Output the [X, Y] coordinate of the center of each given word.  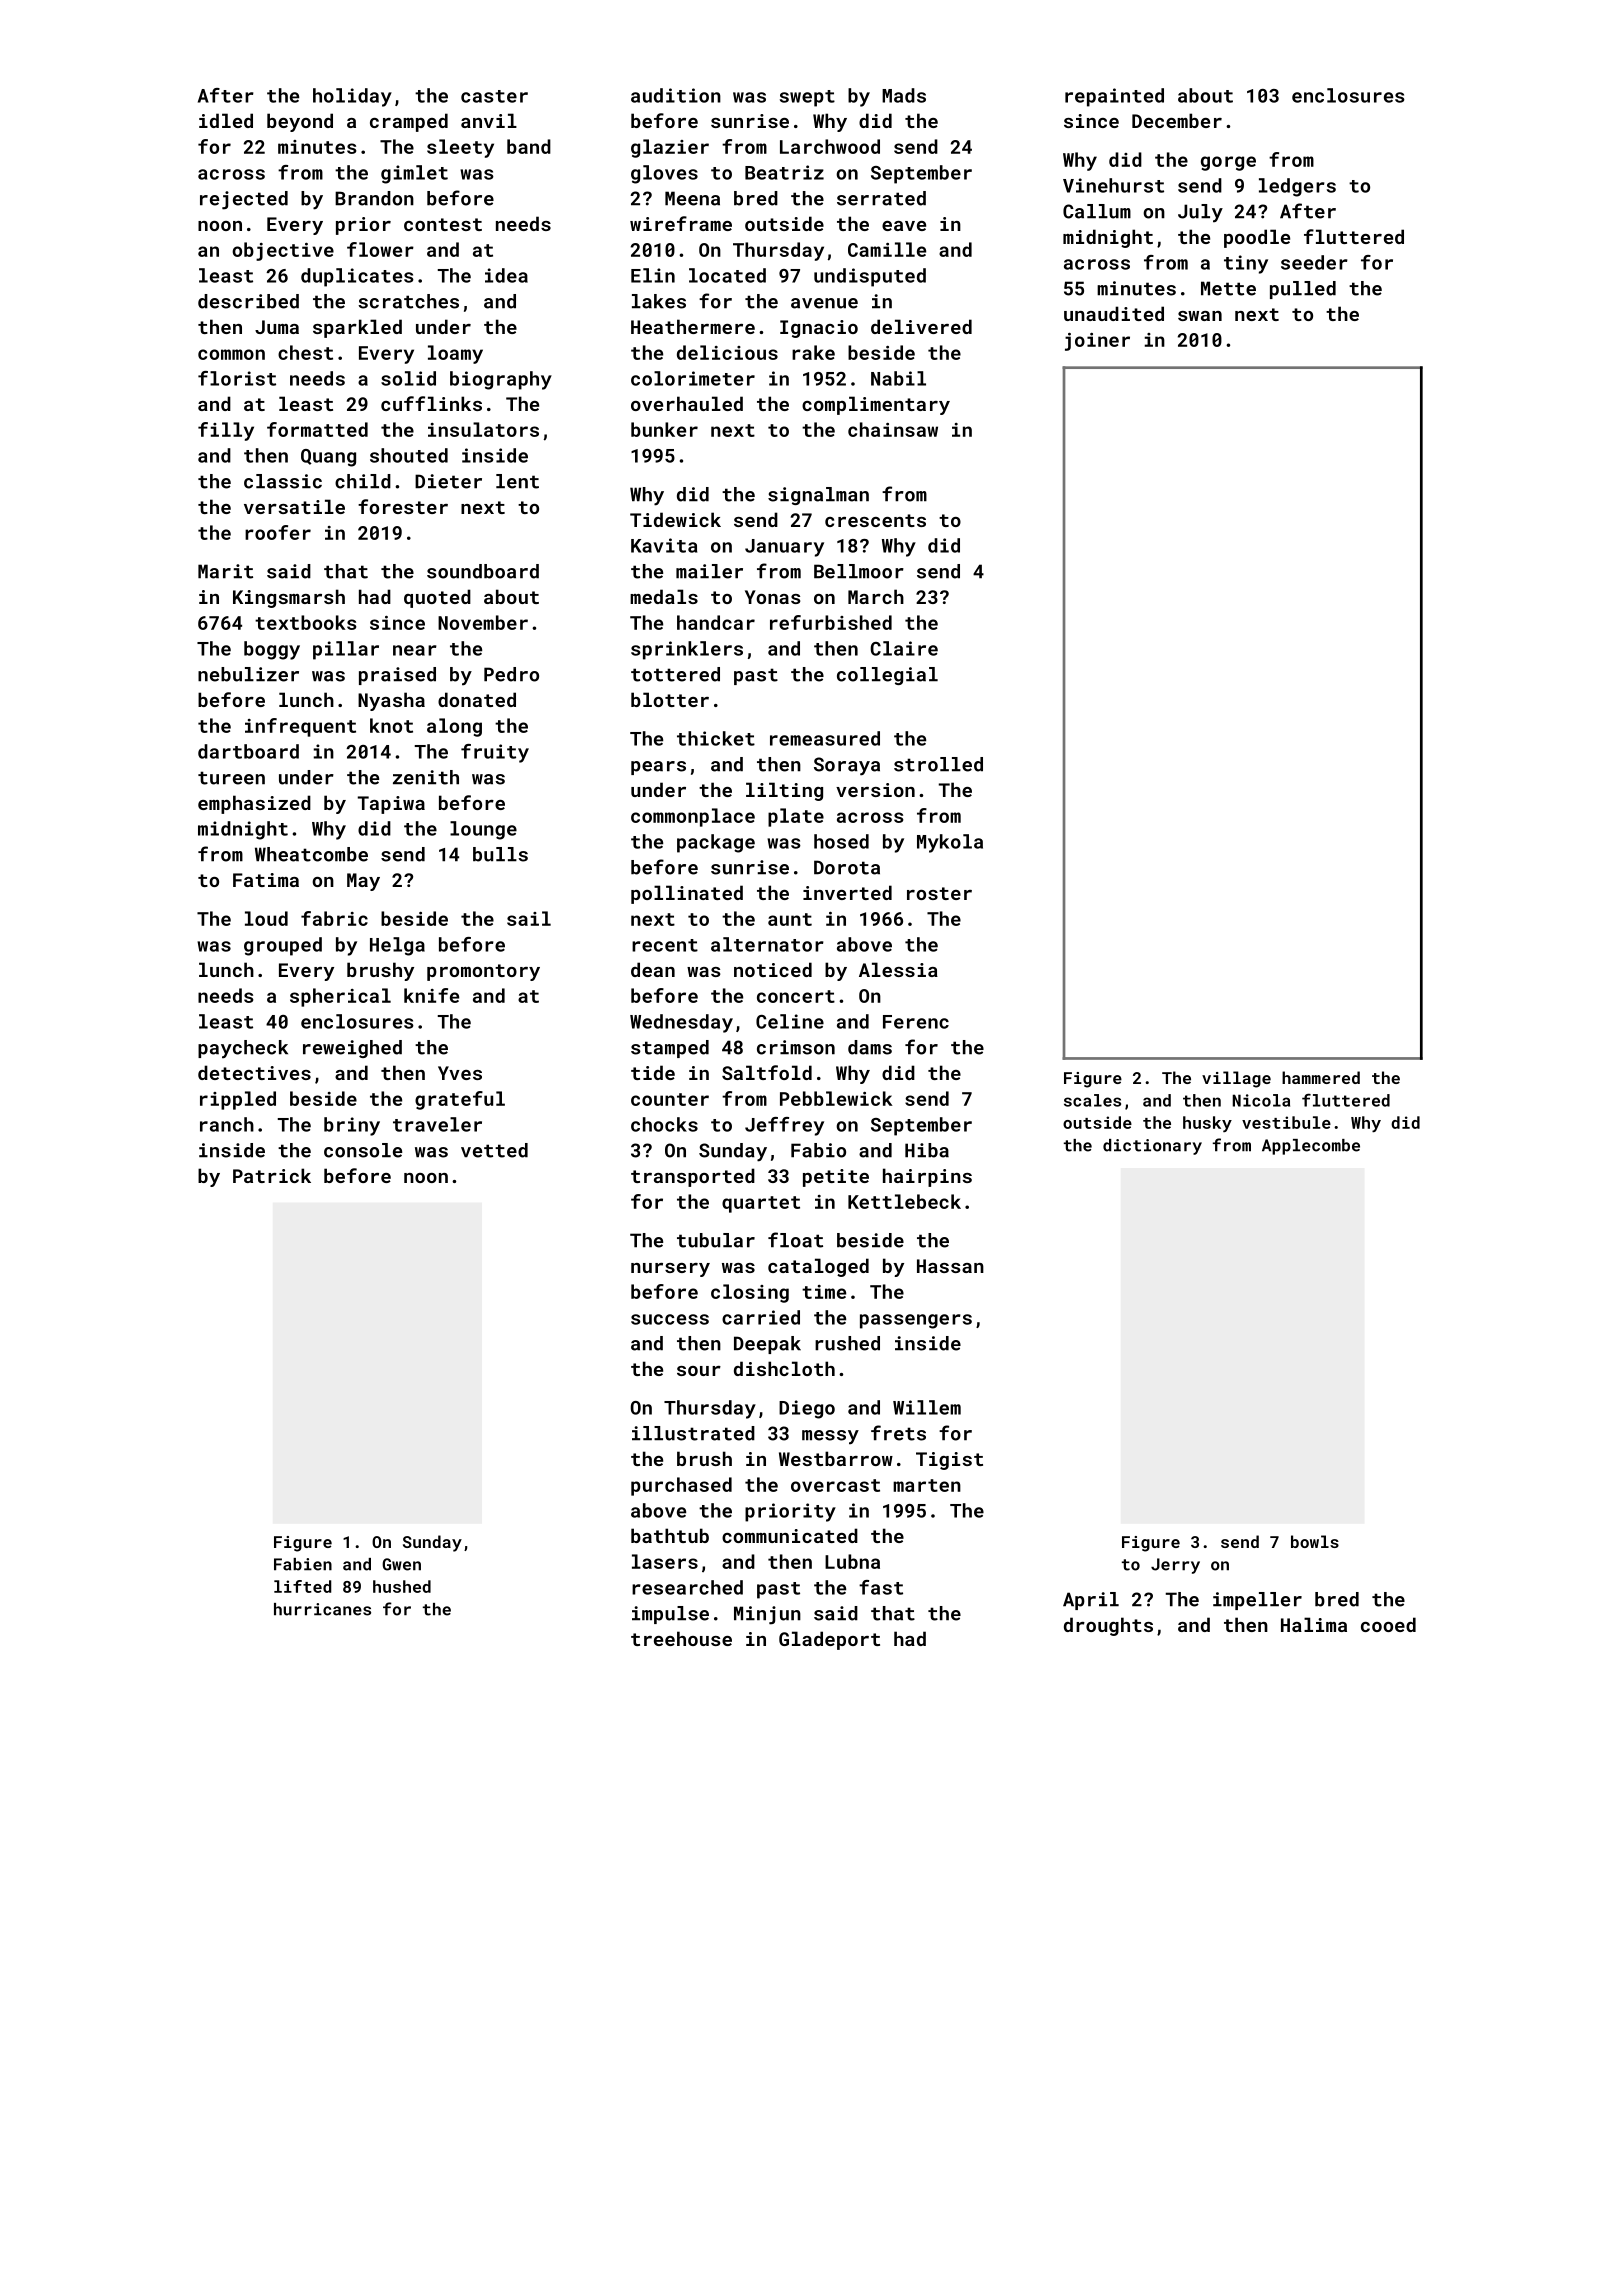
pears [658, 768]
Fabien [303, 1564]
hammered [1321, 1077]
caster [494, 96]
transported [693, 1177]
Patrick [272, 1175]
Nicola [1261, 1100]
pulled [1303, 290]
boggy [272, 650]
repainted [1114, 97]
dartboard [248, 751]
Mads [904, 95]
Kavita [664, 545]
